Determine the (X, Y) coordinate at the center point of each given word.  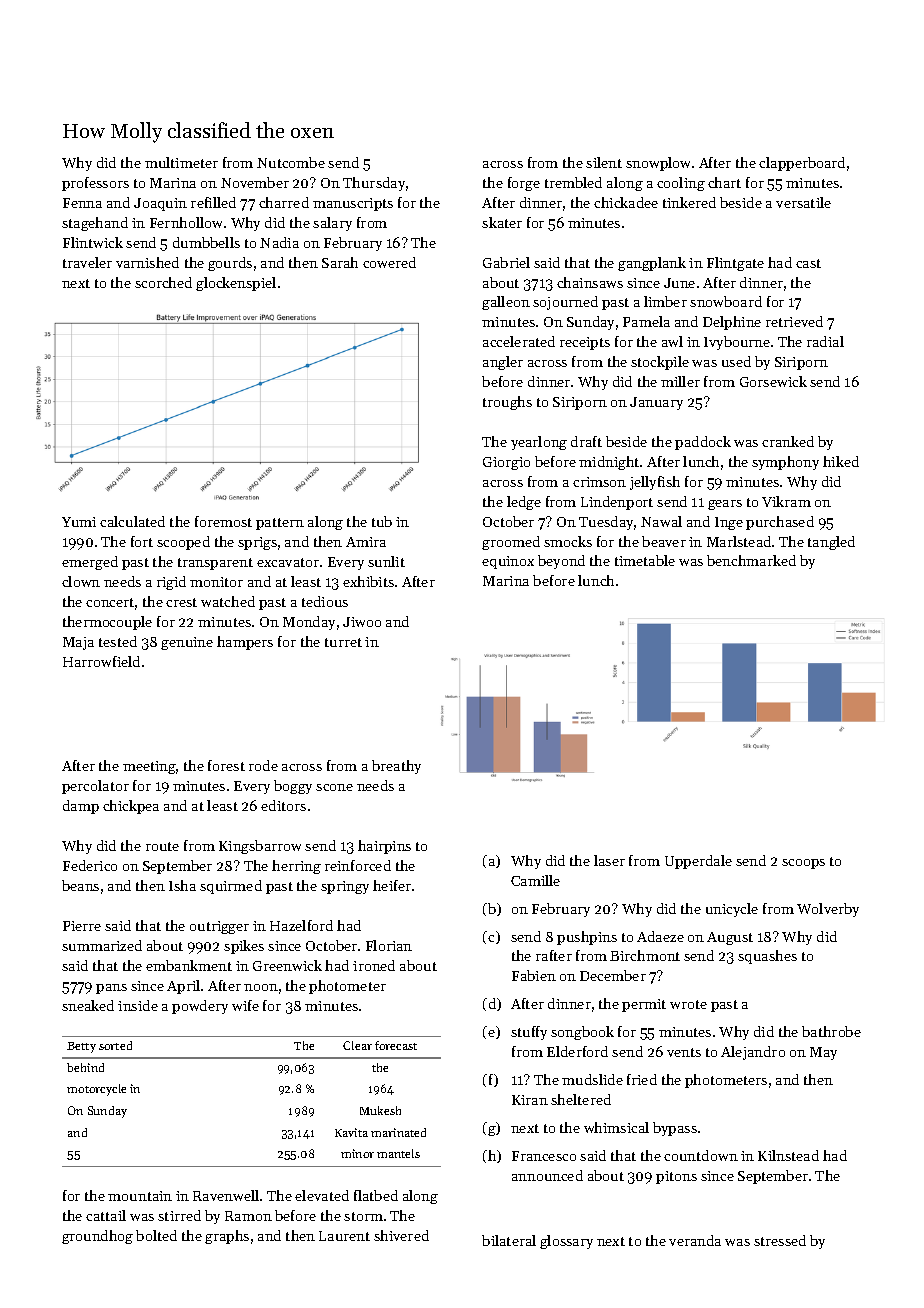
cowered (389, 262)
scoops (803, 864)
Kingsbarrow (260, 847)
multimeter (181, 162)
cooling (681, 184)
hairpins (384, 847)
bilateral (509, 1240)
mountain (140, 1196)
